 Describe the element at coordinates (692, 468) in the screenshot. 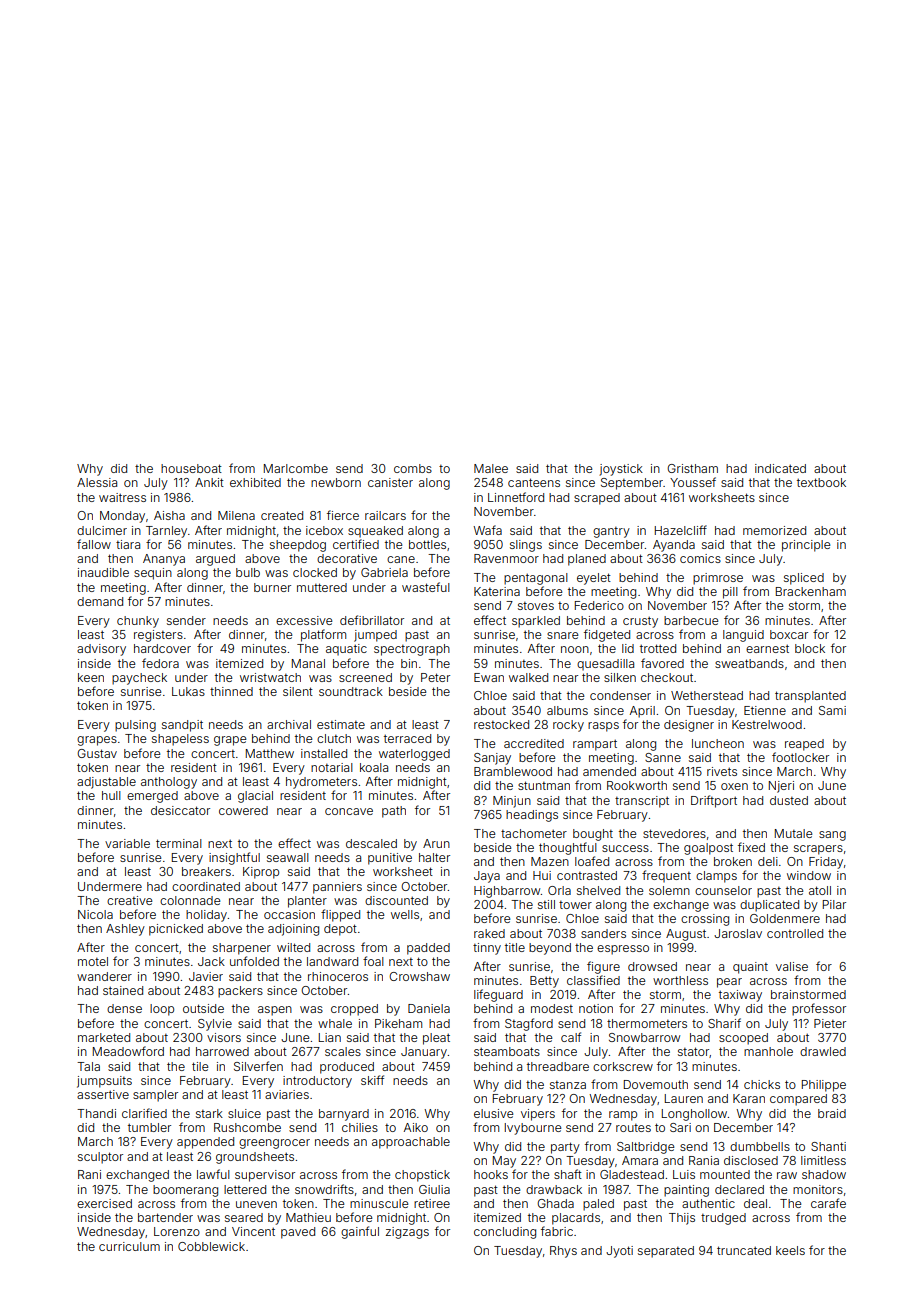

I see `Gristham` at that location.
